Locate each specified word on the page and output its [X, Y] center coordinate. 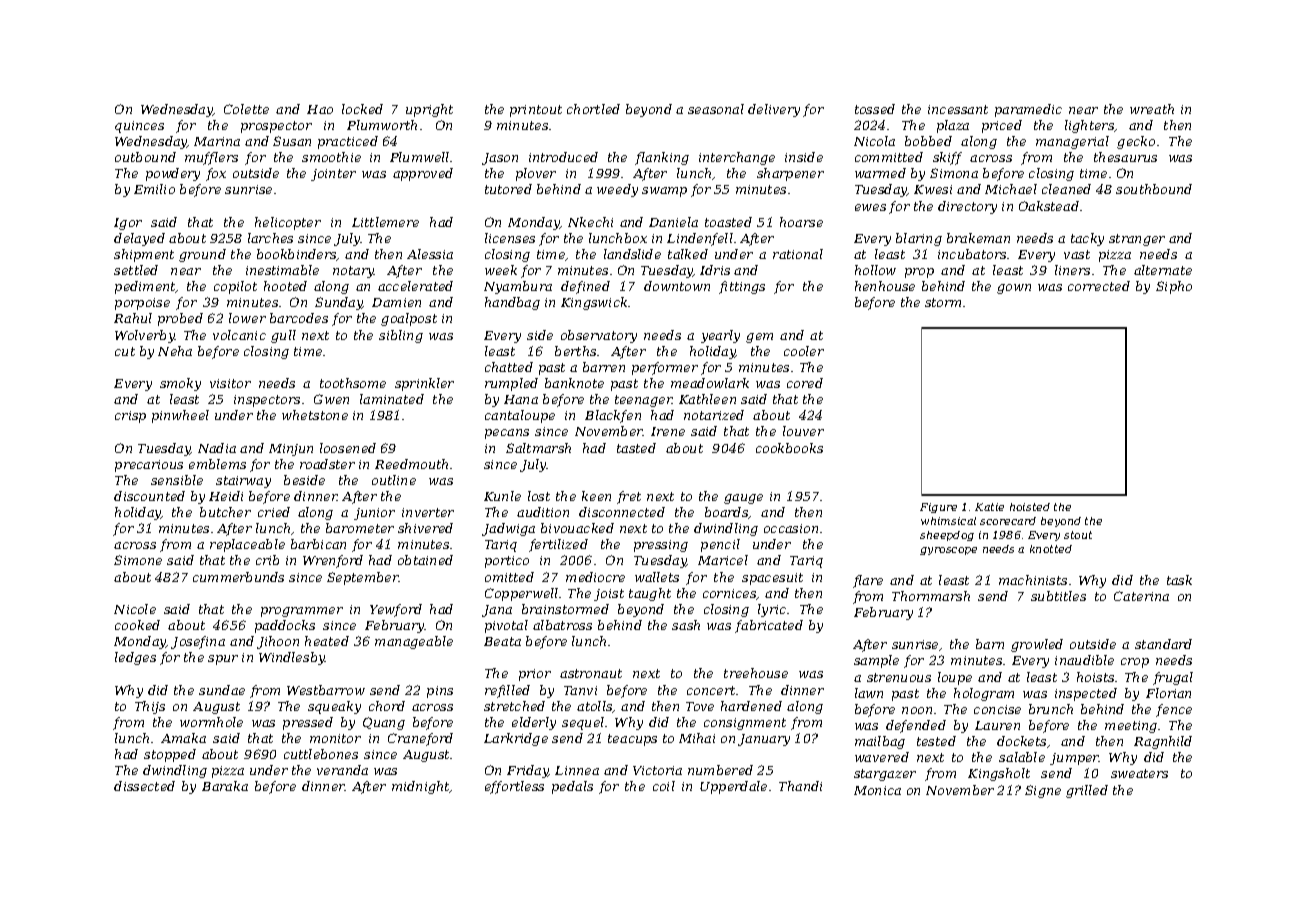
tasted [636, 448]
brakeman [978, 238]
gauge [743, 499]
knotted [1051, 549]
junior [374, 514]
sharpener [790, 174]
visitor [230, 383]
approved [423, 174]
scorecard [1008, 521]
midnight [421, 787]
